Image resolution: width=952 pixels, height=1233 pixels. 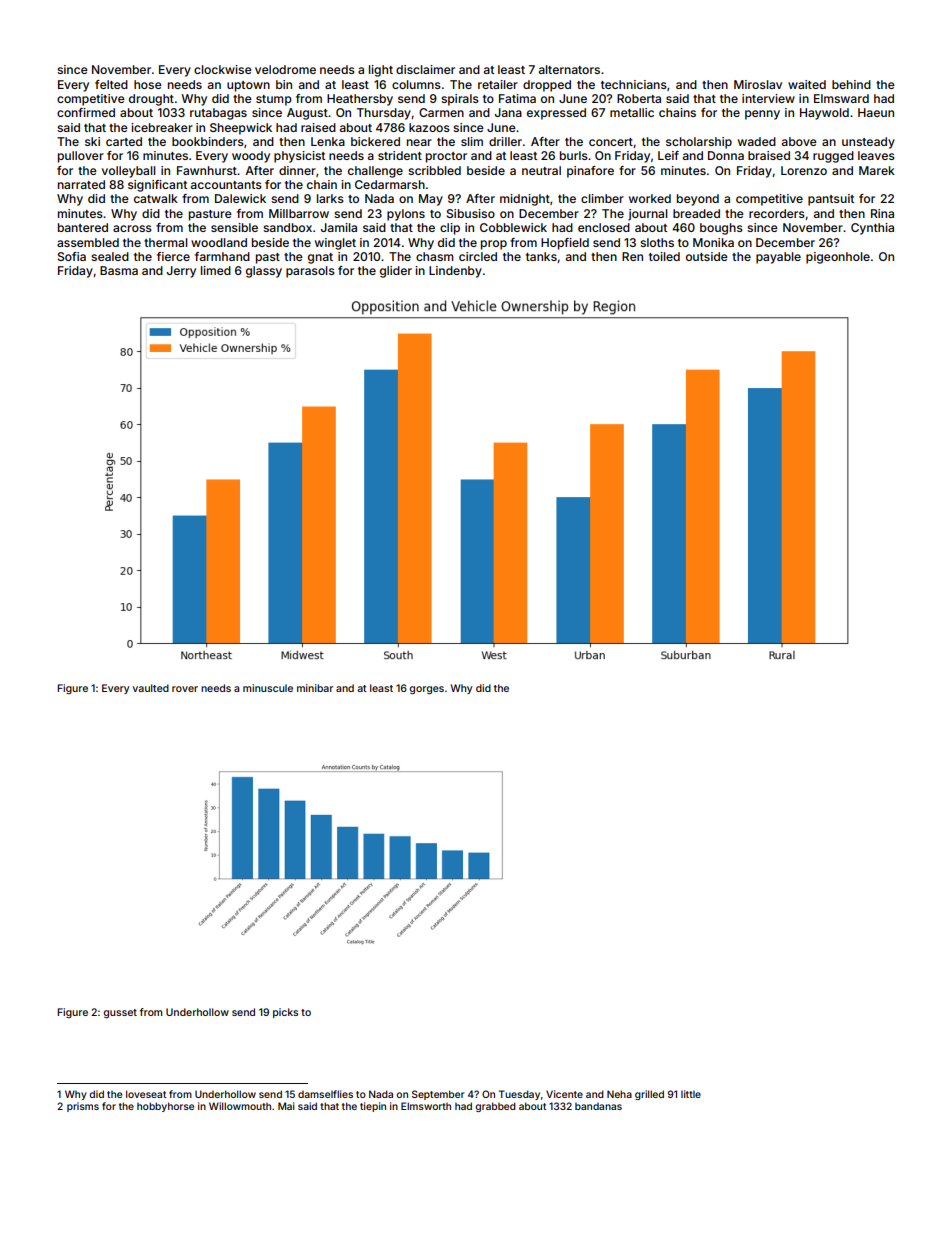 What do you see at coordinates (498, 84) in the image?
I see `retailer` at bounding box center [498, 84].
